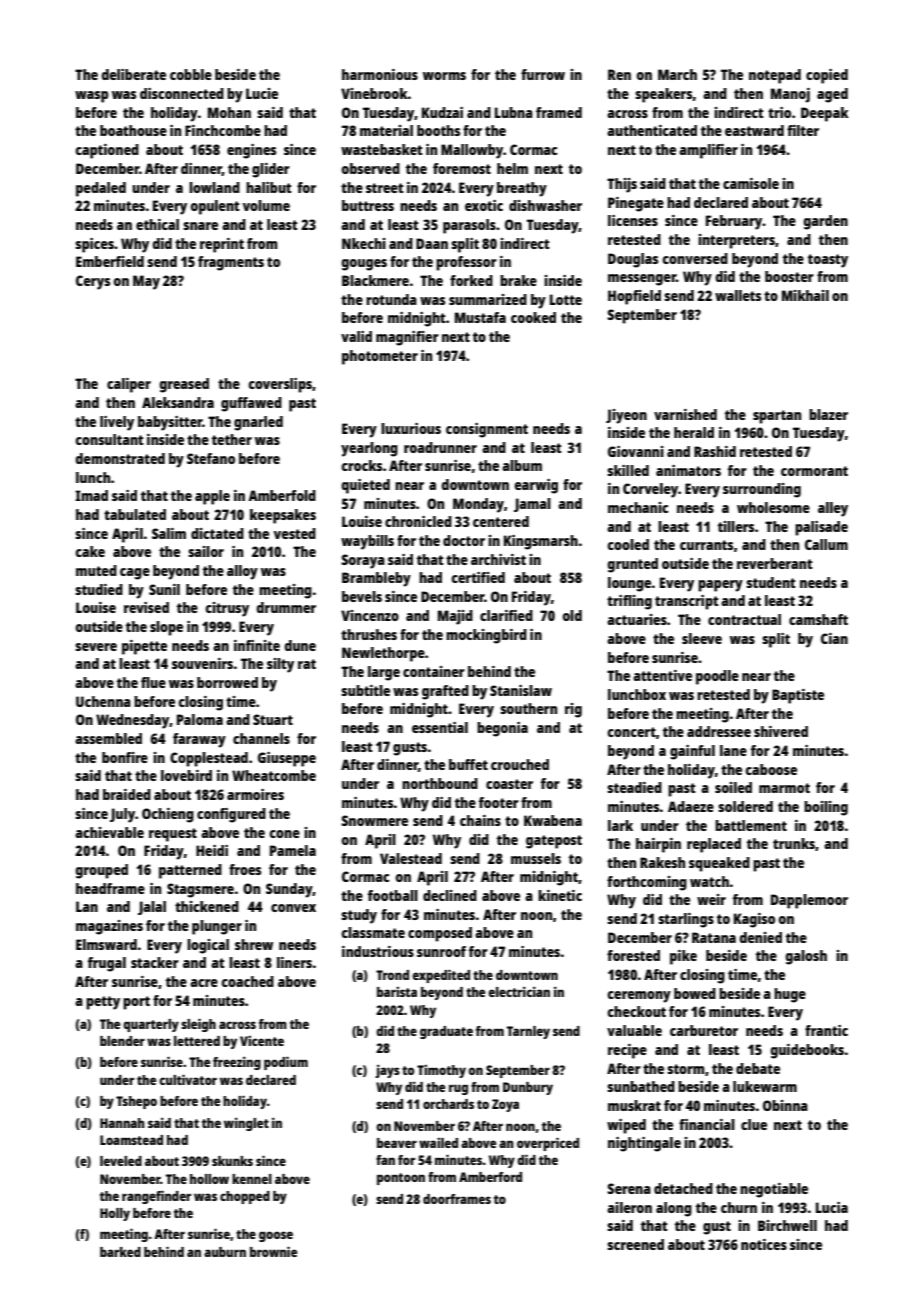 The image size is (924, 1308). What do you see at coordinates (103, 701) in the image?
I see `Uchenna` at bounding box center [103, 701].
